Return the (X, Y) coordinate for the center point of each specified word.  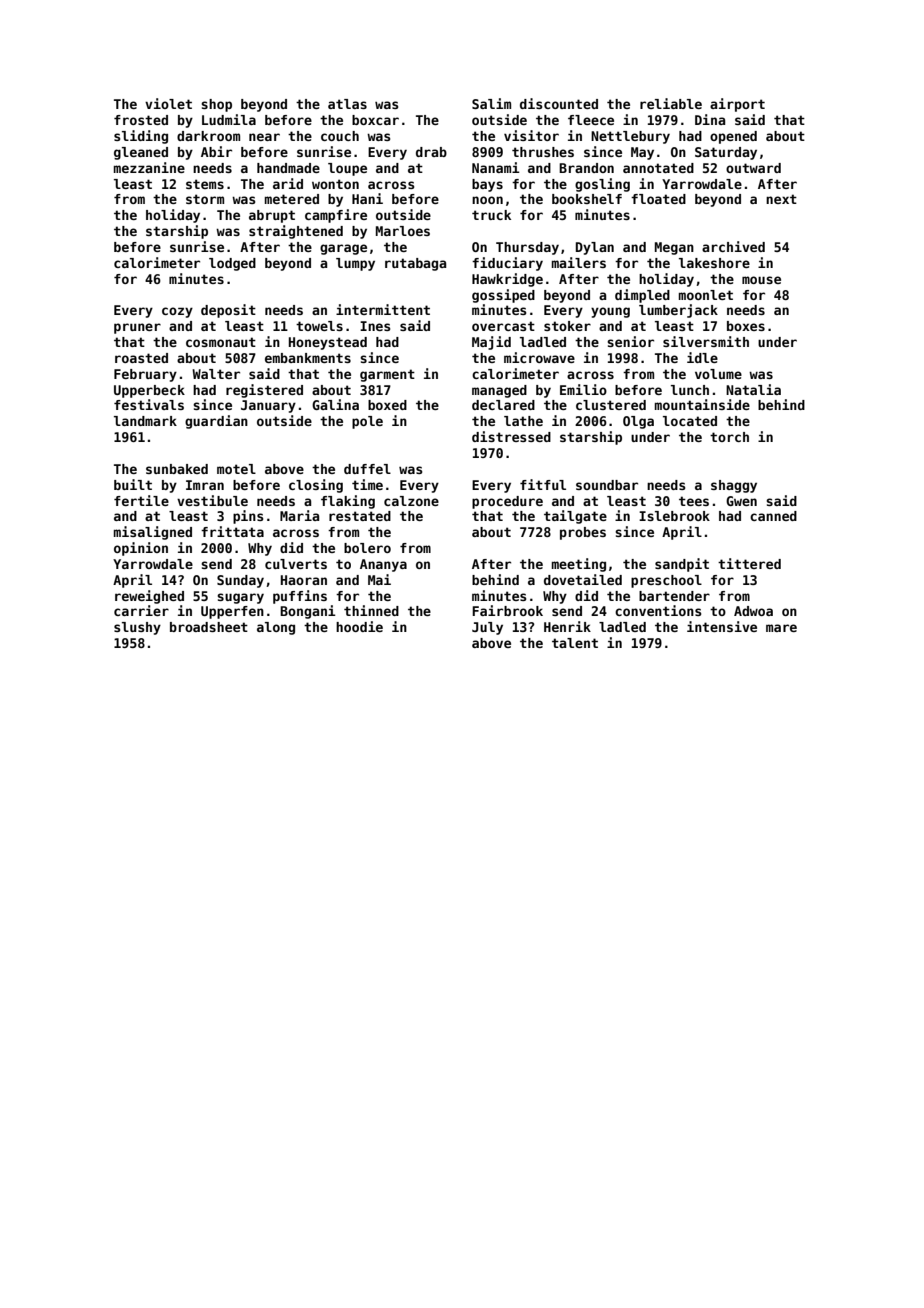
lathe (523, 421)
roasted (141, 358)
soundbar (607, 485)
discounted (559, 103)
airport (737, 105)
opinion (141, 549)
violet (168, 103)
